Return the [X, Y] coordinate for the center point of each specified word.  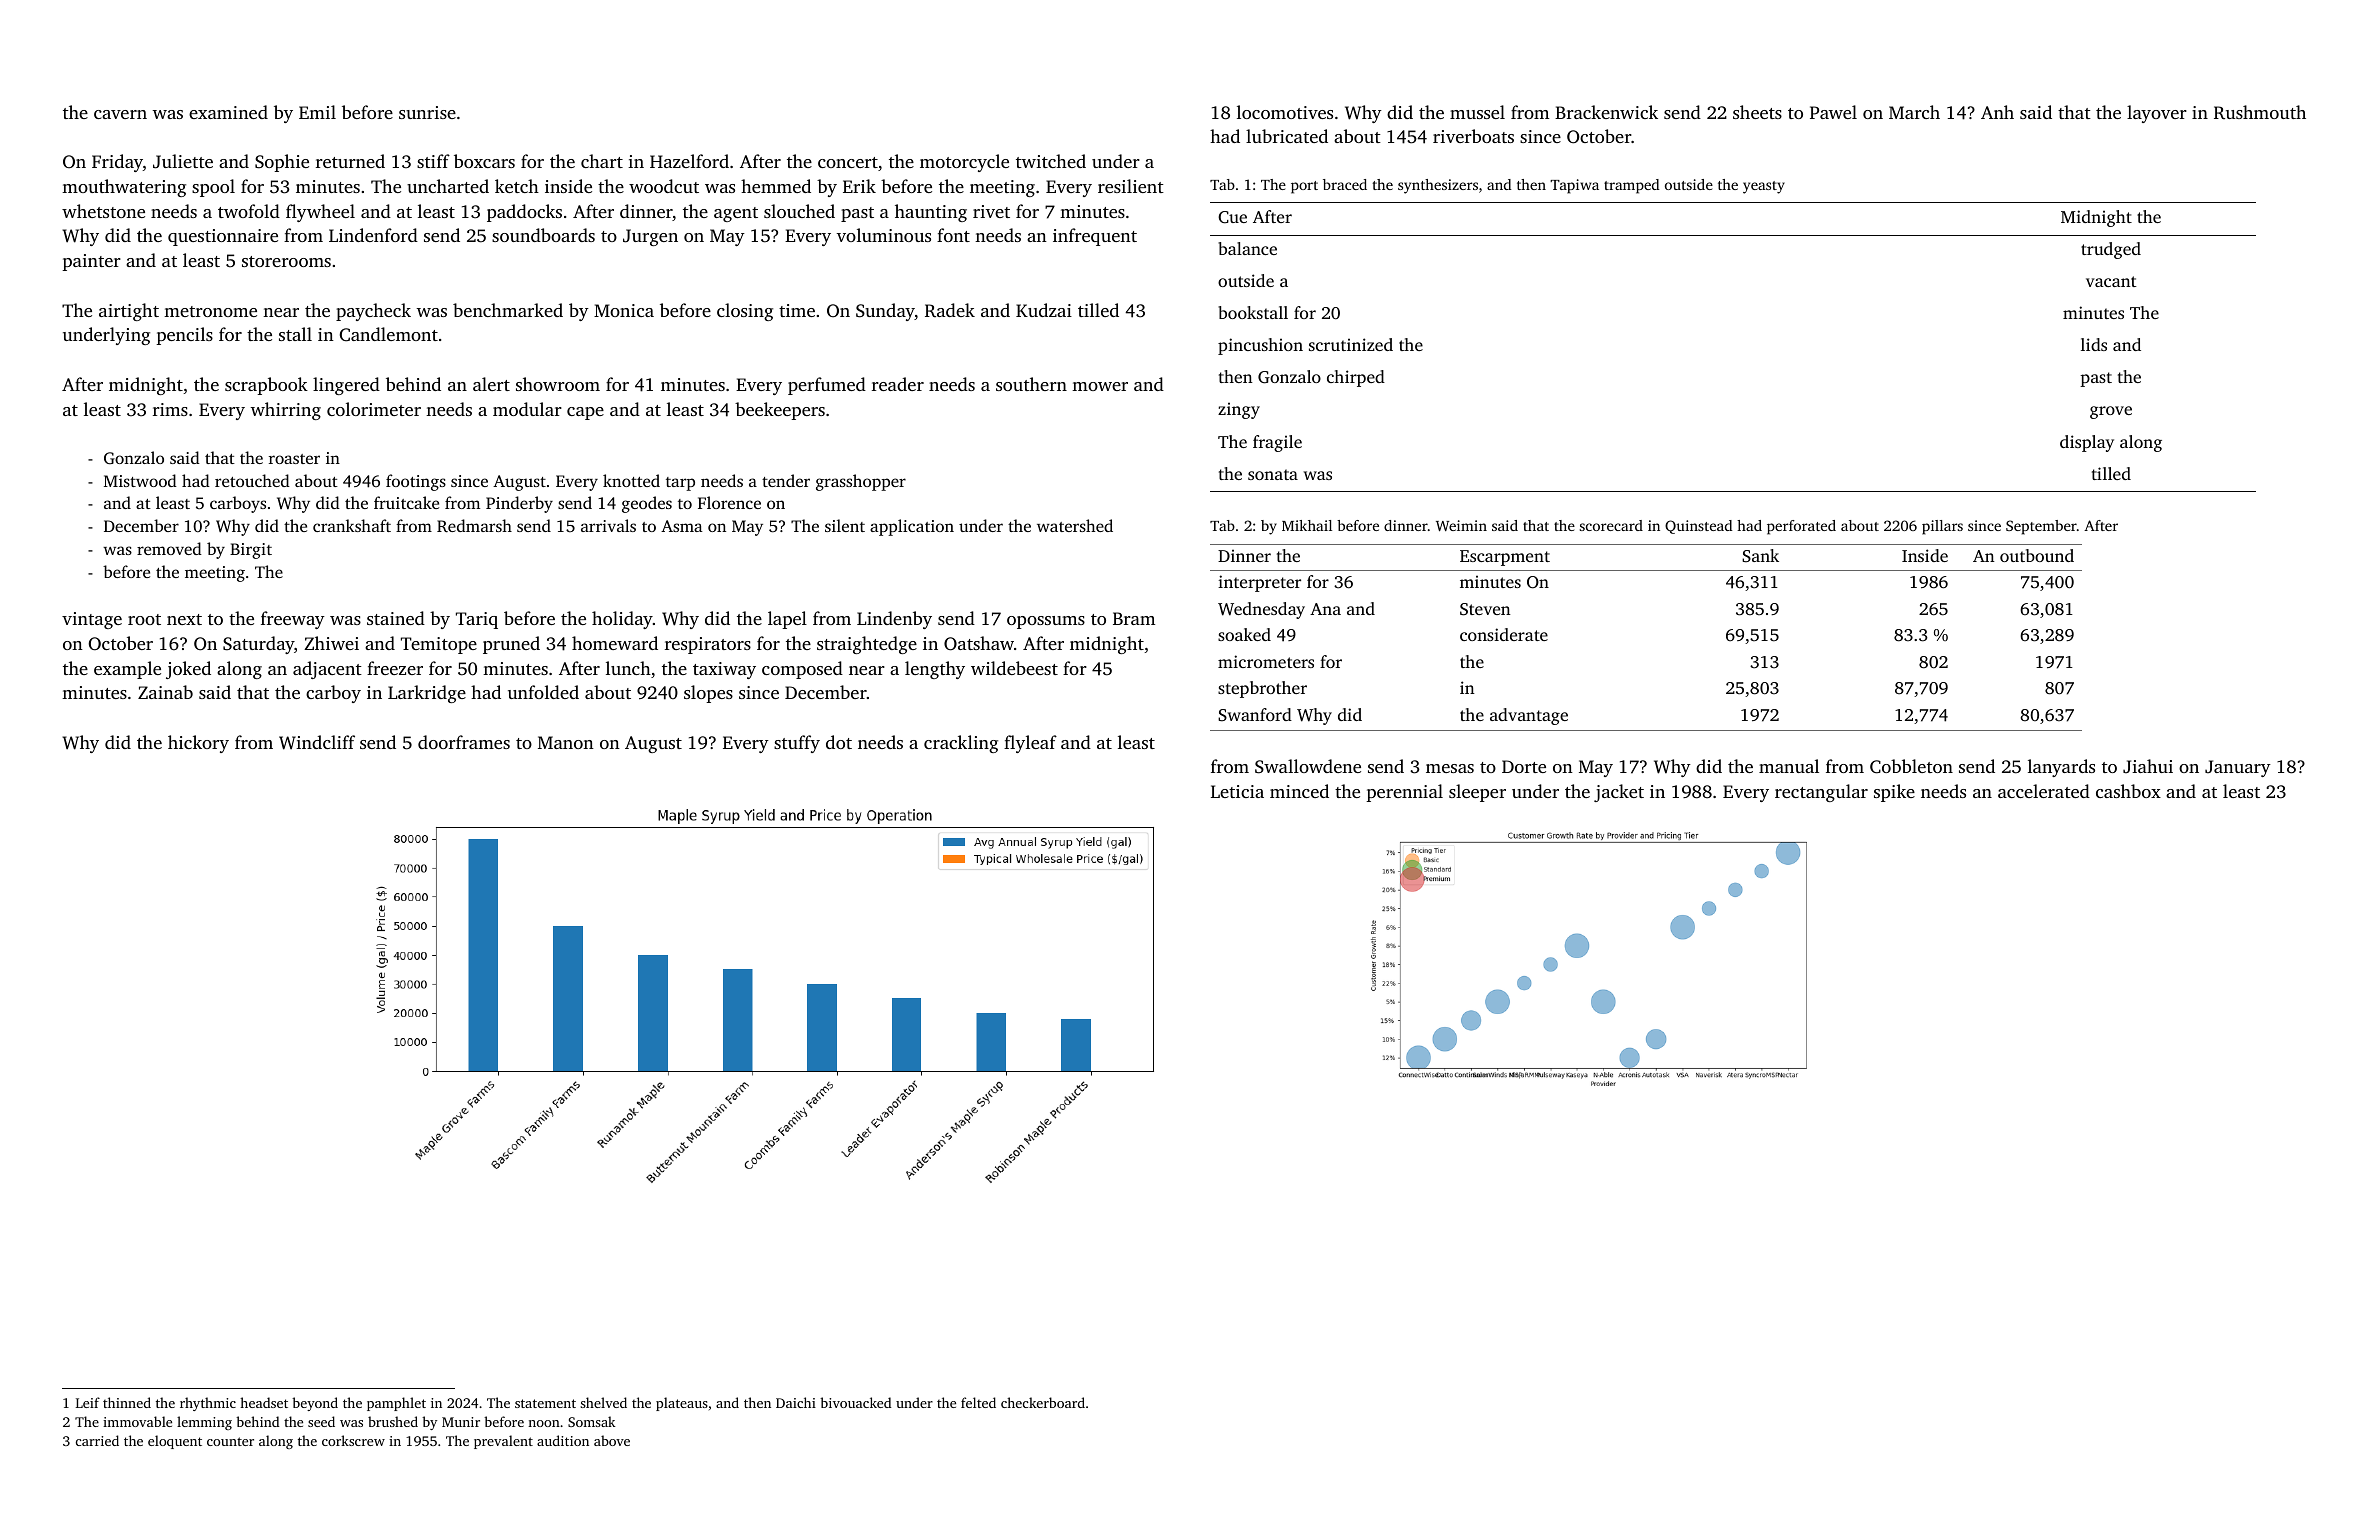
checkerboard [1043, 1402]
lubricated [1287, 136]
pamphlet [396, 1404]
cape [585, 413]
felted [978, 1402]
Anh [1997, 112]
